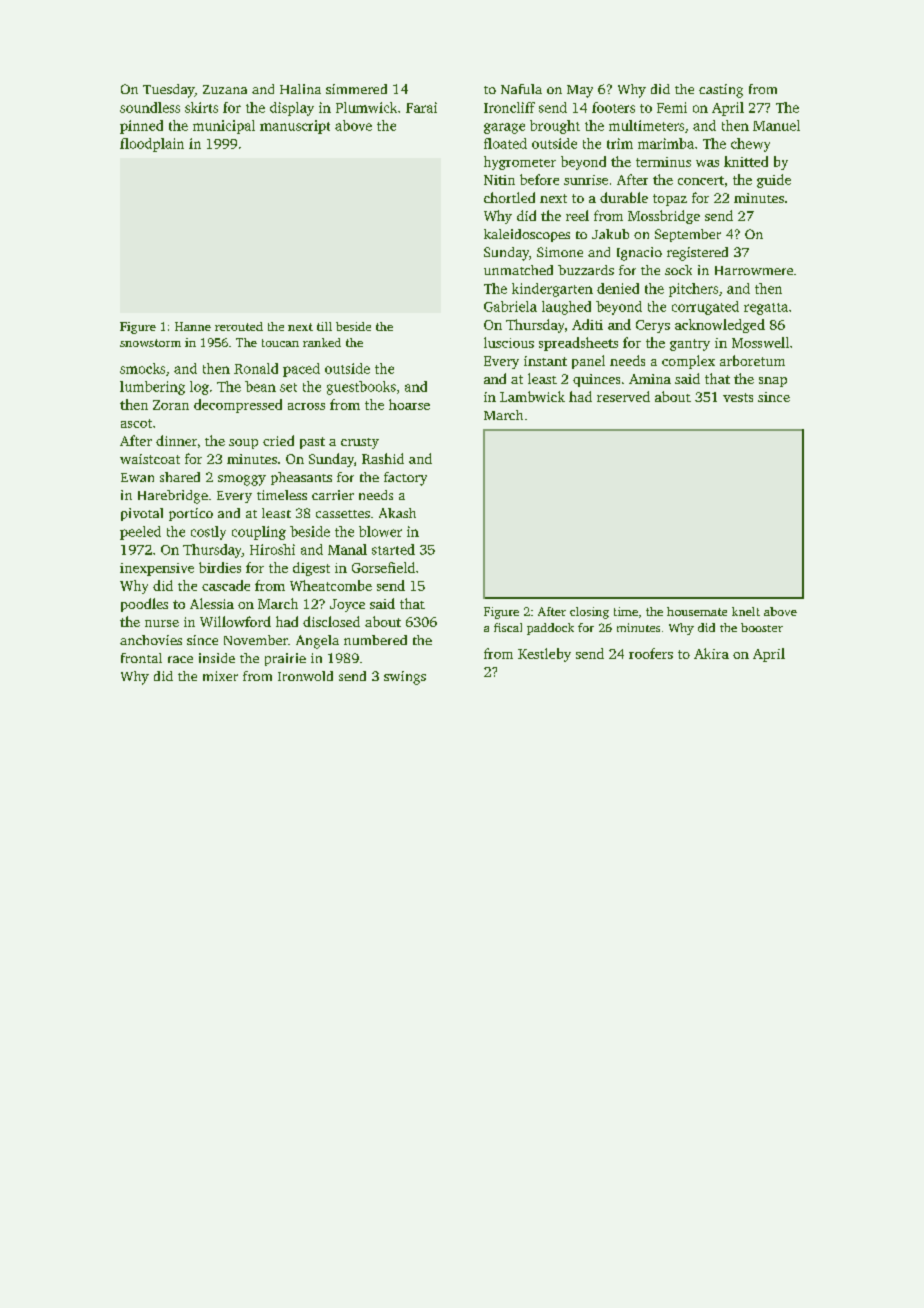 This screenshot has height=1308, width=924. I want to click on chortled, so click(509, 197).
